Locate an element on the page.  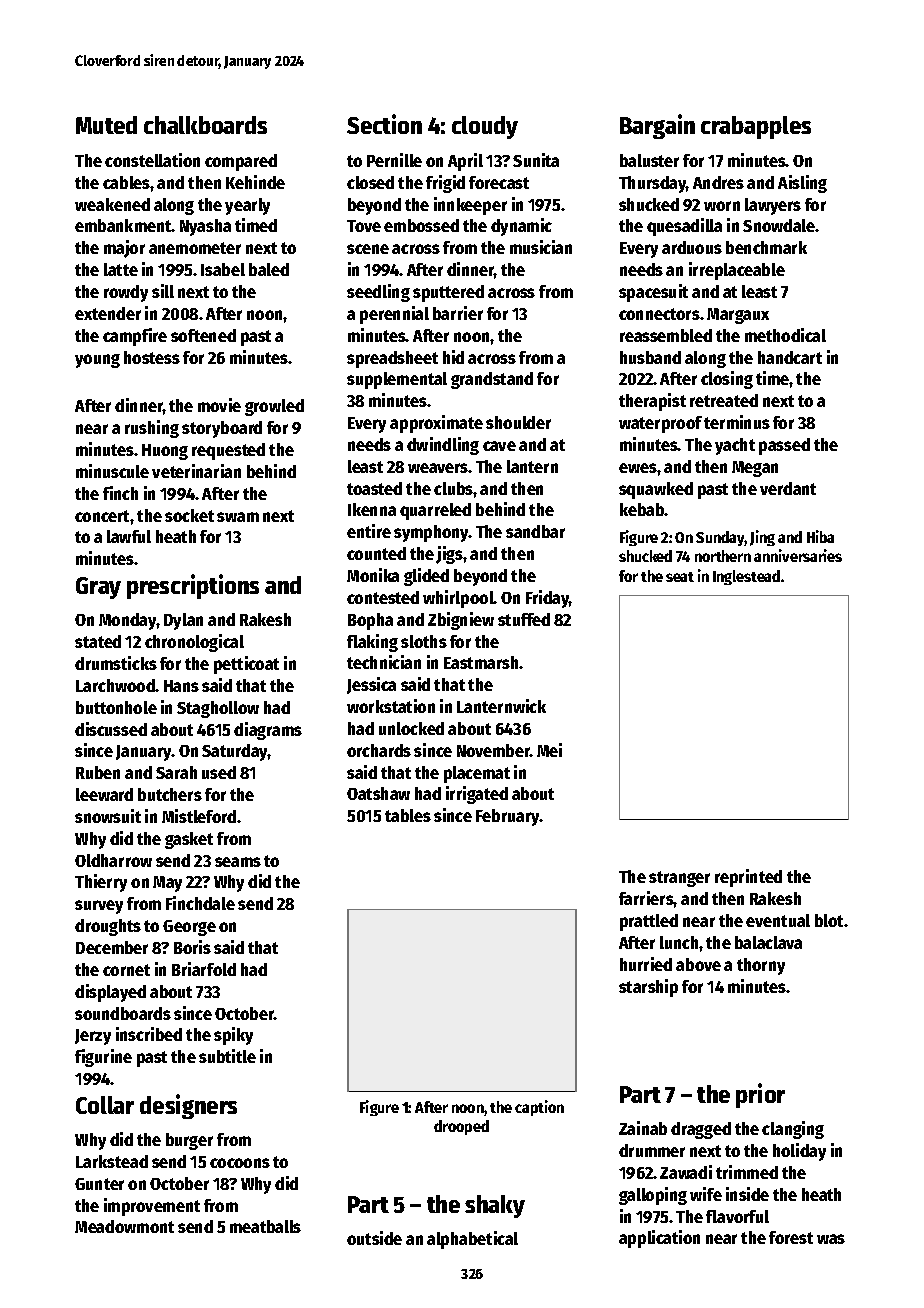
thorny is located at coordinates (761, 966).
